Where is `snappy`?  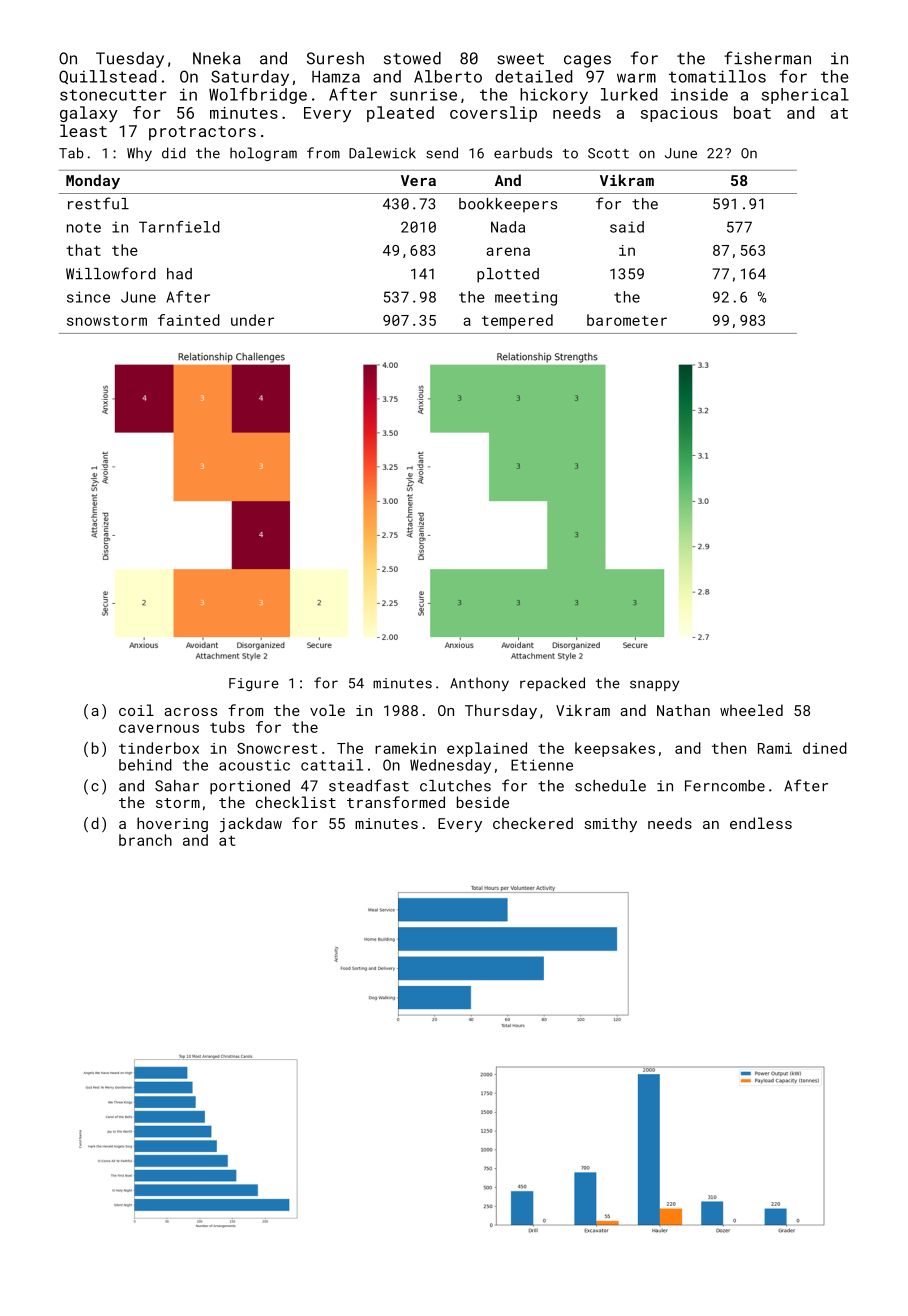
snappy is located at coordinates (654, 685).
